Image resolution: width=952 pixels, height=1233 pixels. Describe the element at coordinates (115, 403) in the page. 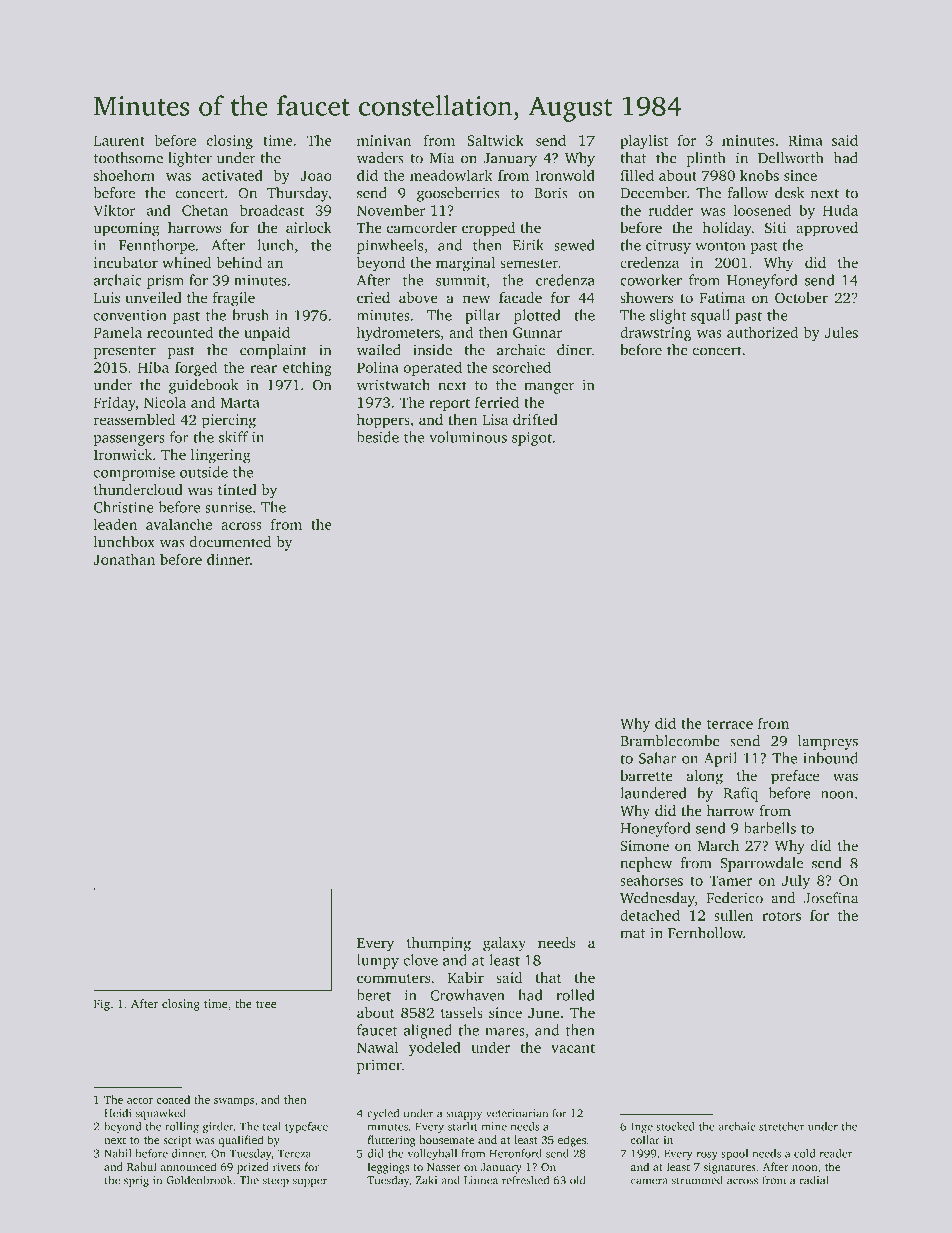

I see `Friday` at that location.
